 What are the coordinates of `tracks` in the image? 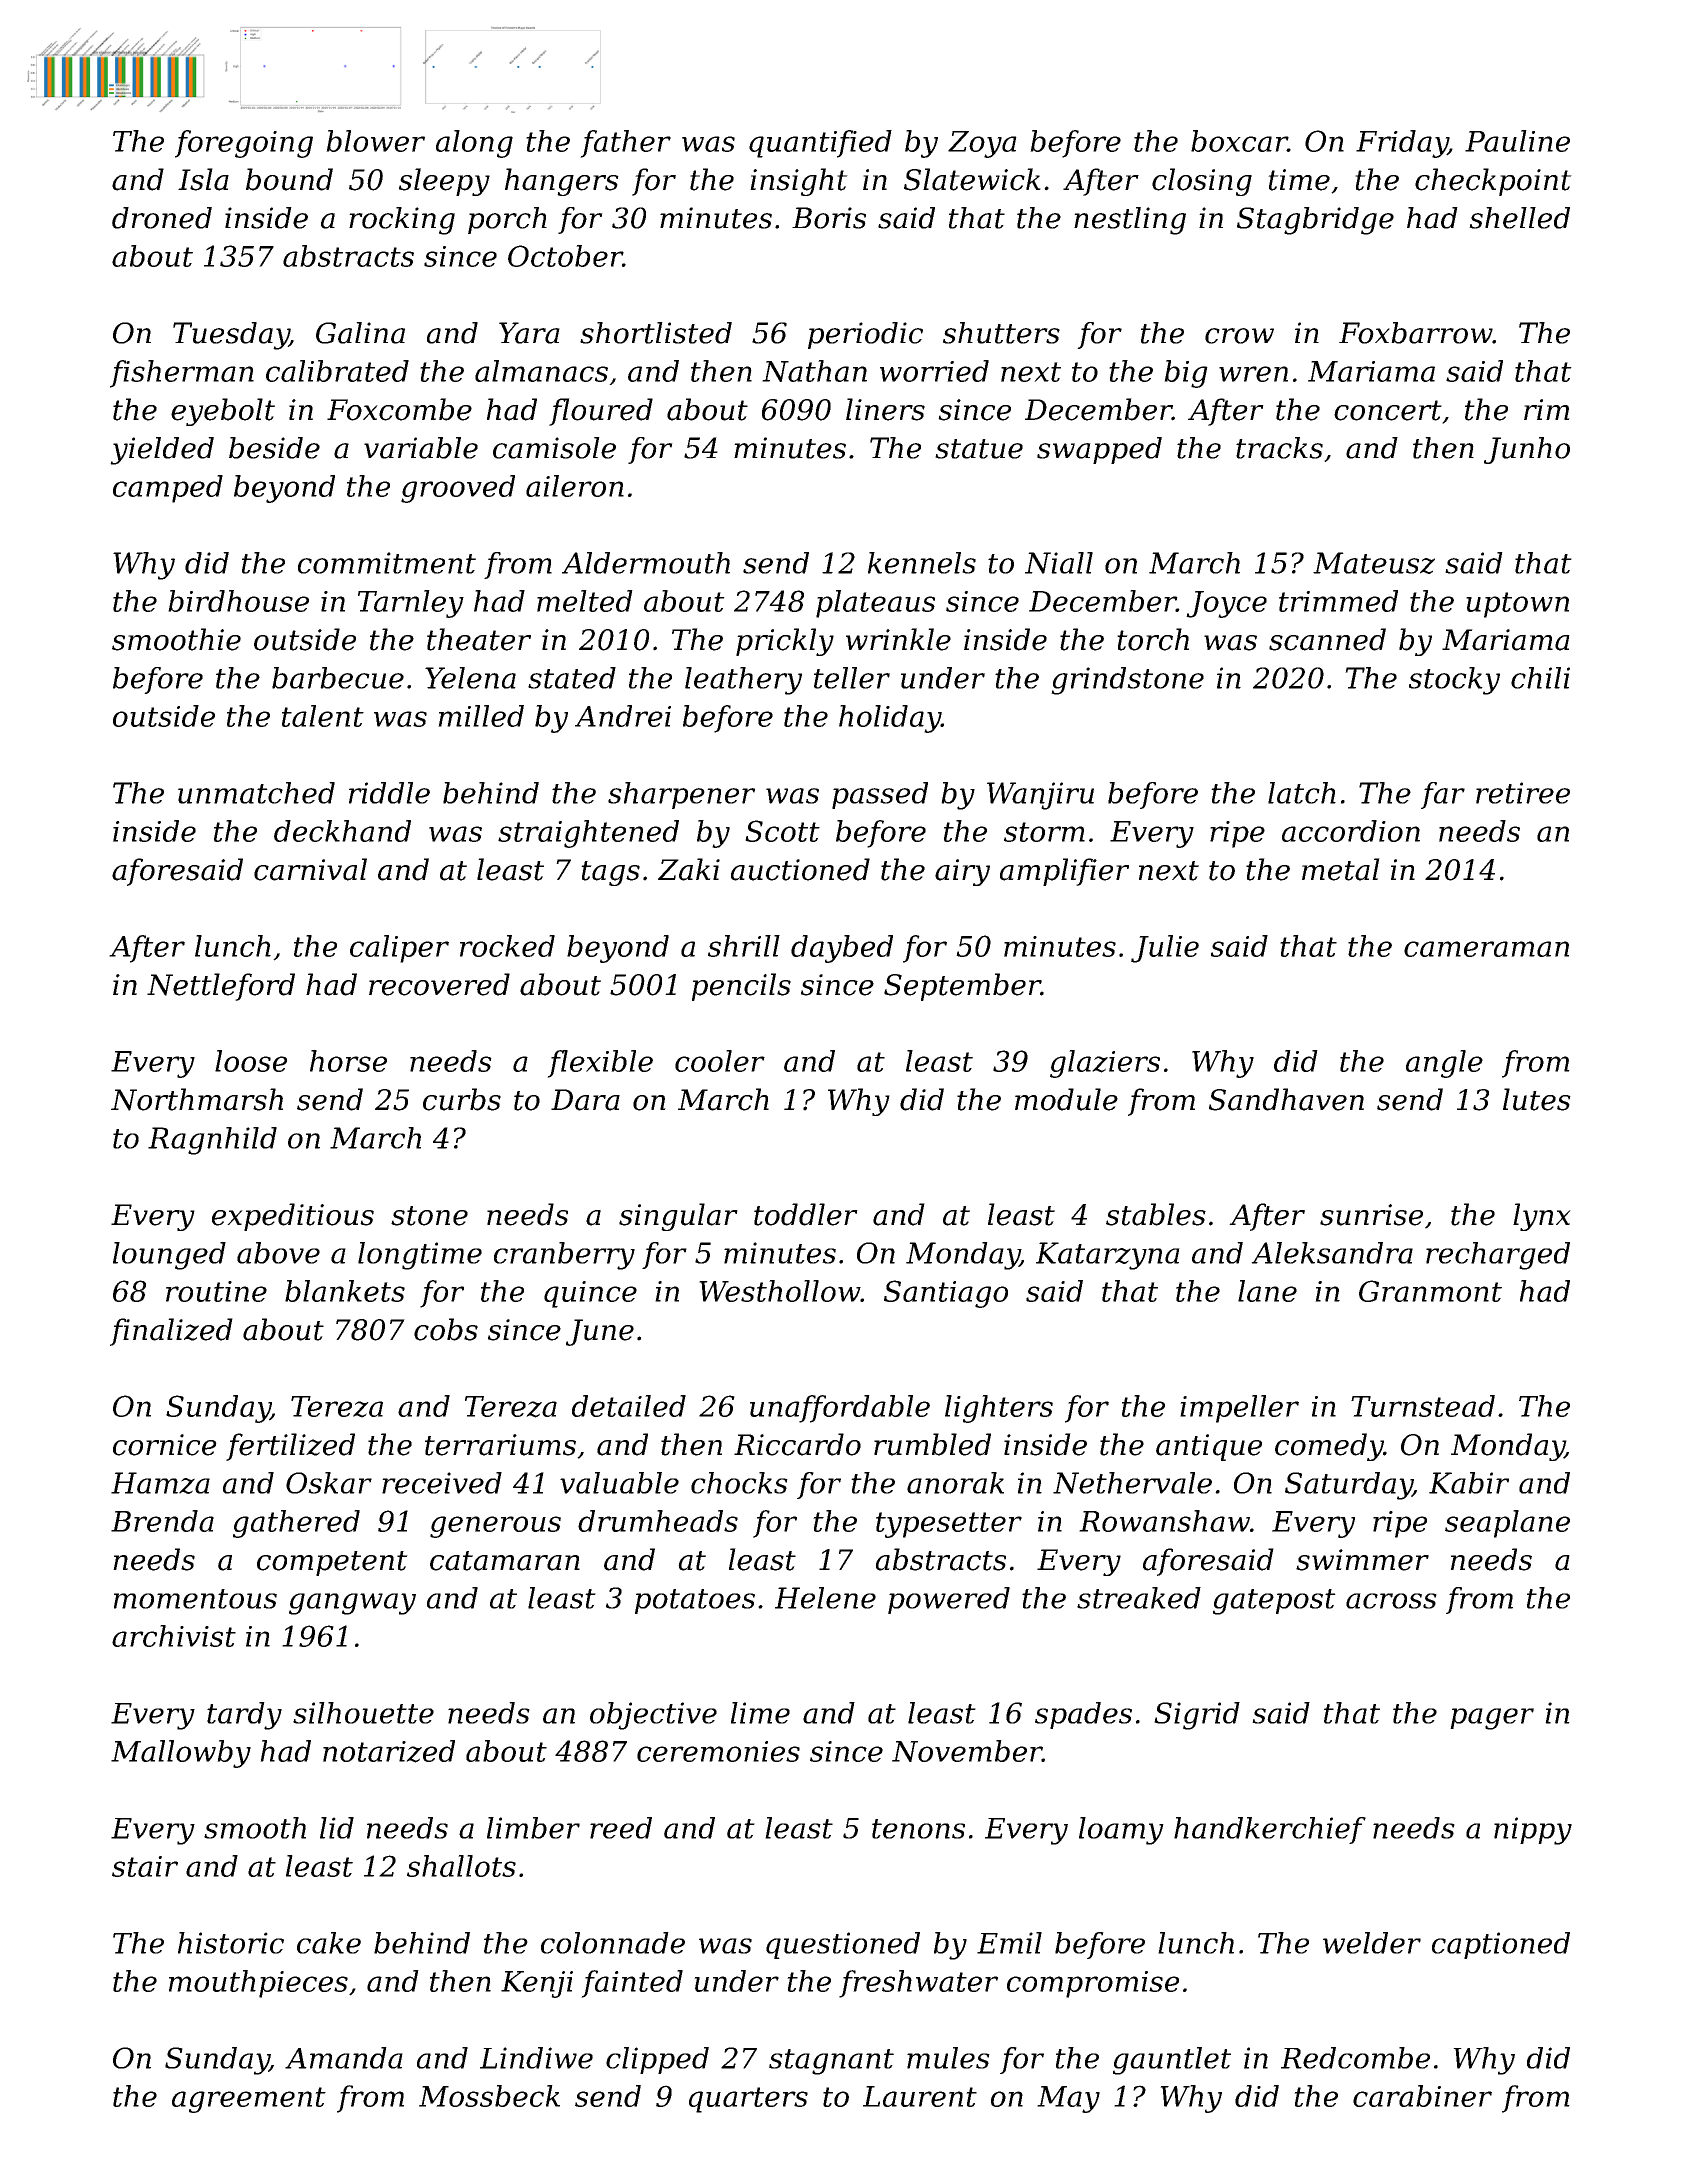 It's located at (1279, 448).
